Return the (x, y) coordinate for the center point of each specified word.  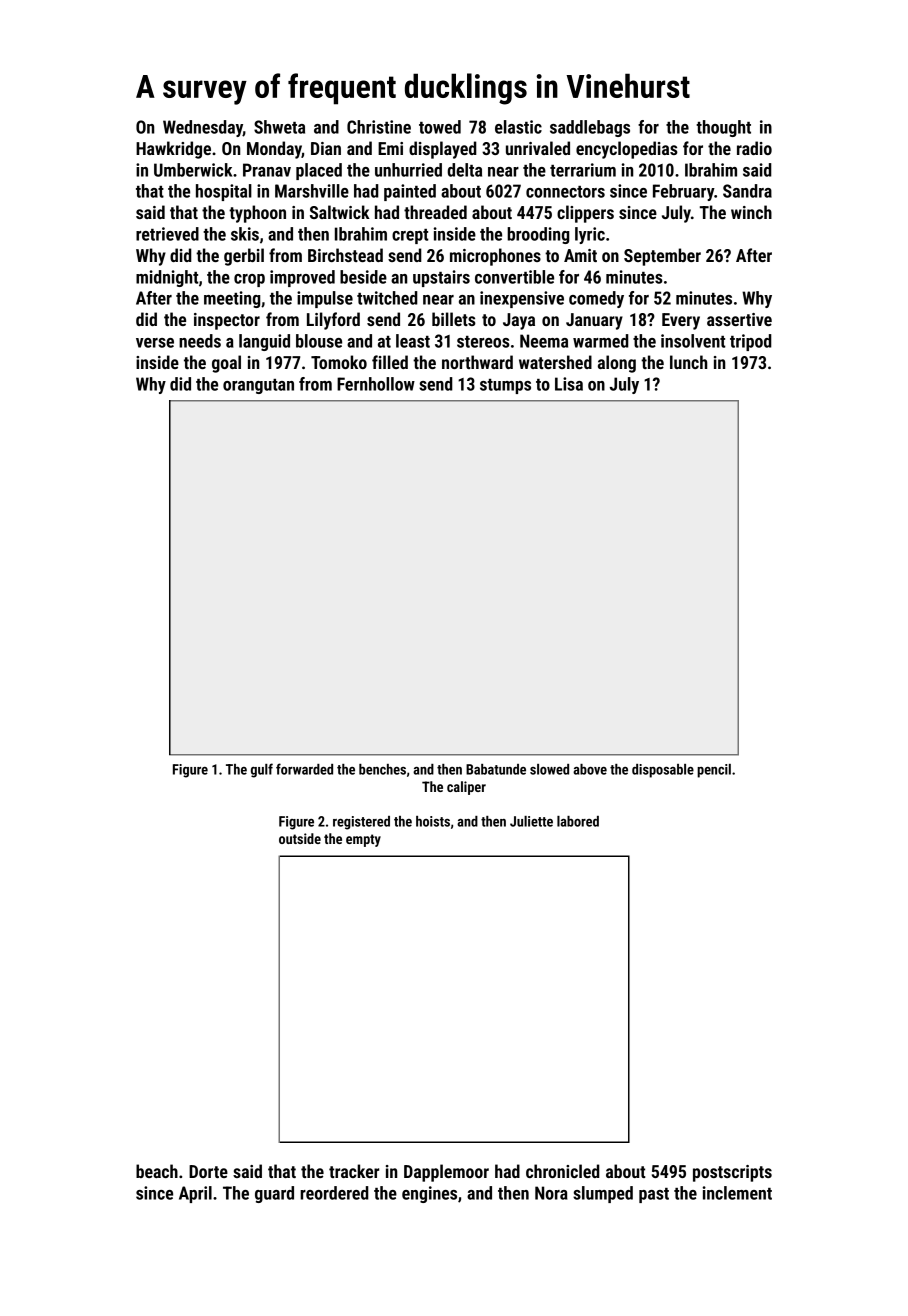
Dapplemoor (446, 1173)
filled (390, 362)
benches (382, 769)
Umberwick (193, 170)
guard (274, 1194)
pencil (714, 771)
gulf (262, 770)
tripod (751, 342)
